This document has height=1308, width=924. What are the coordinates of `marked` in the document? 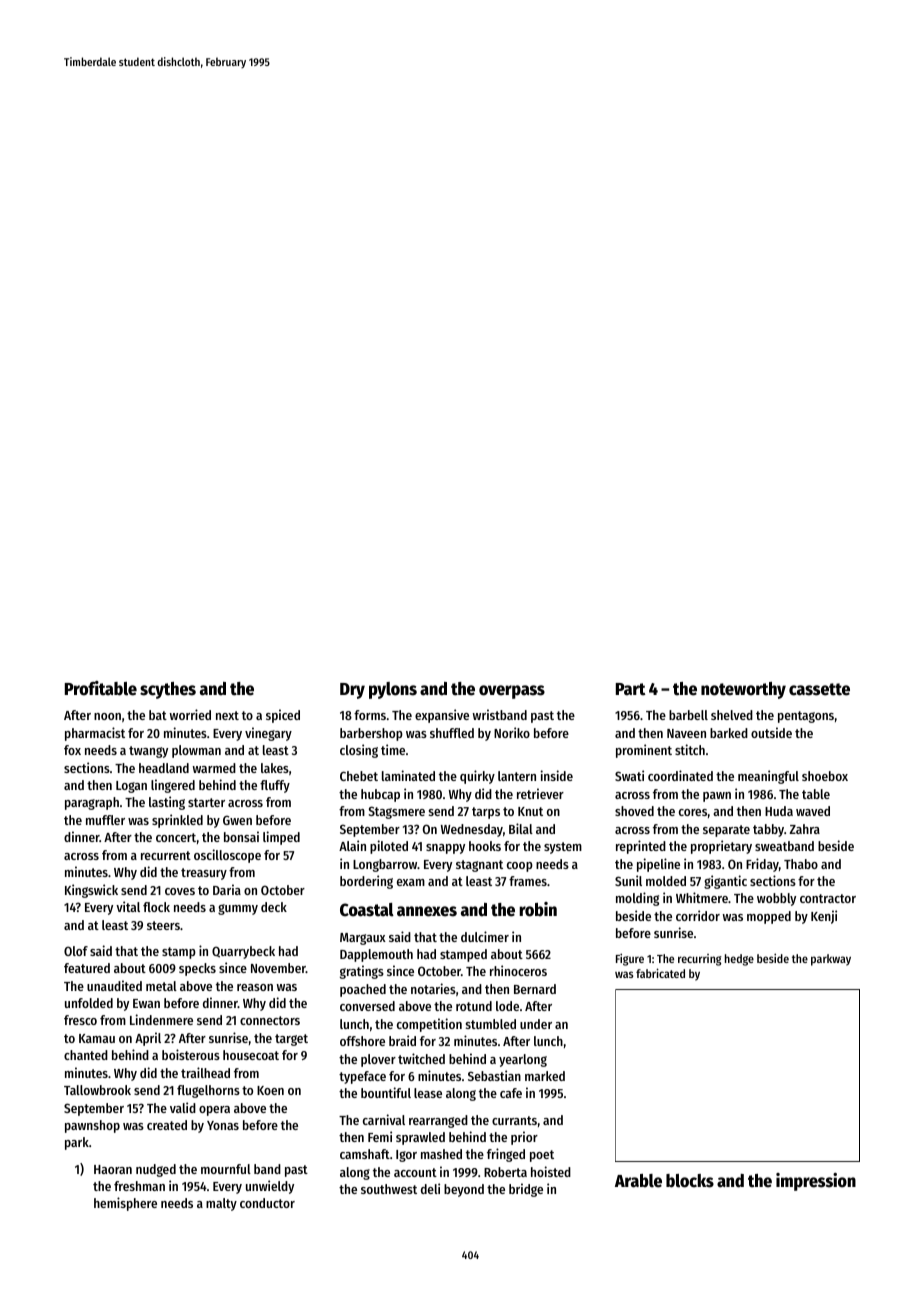 It's located at (545, 1076).
